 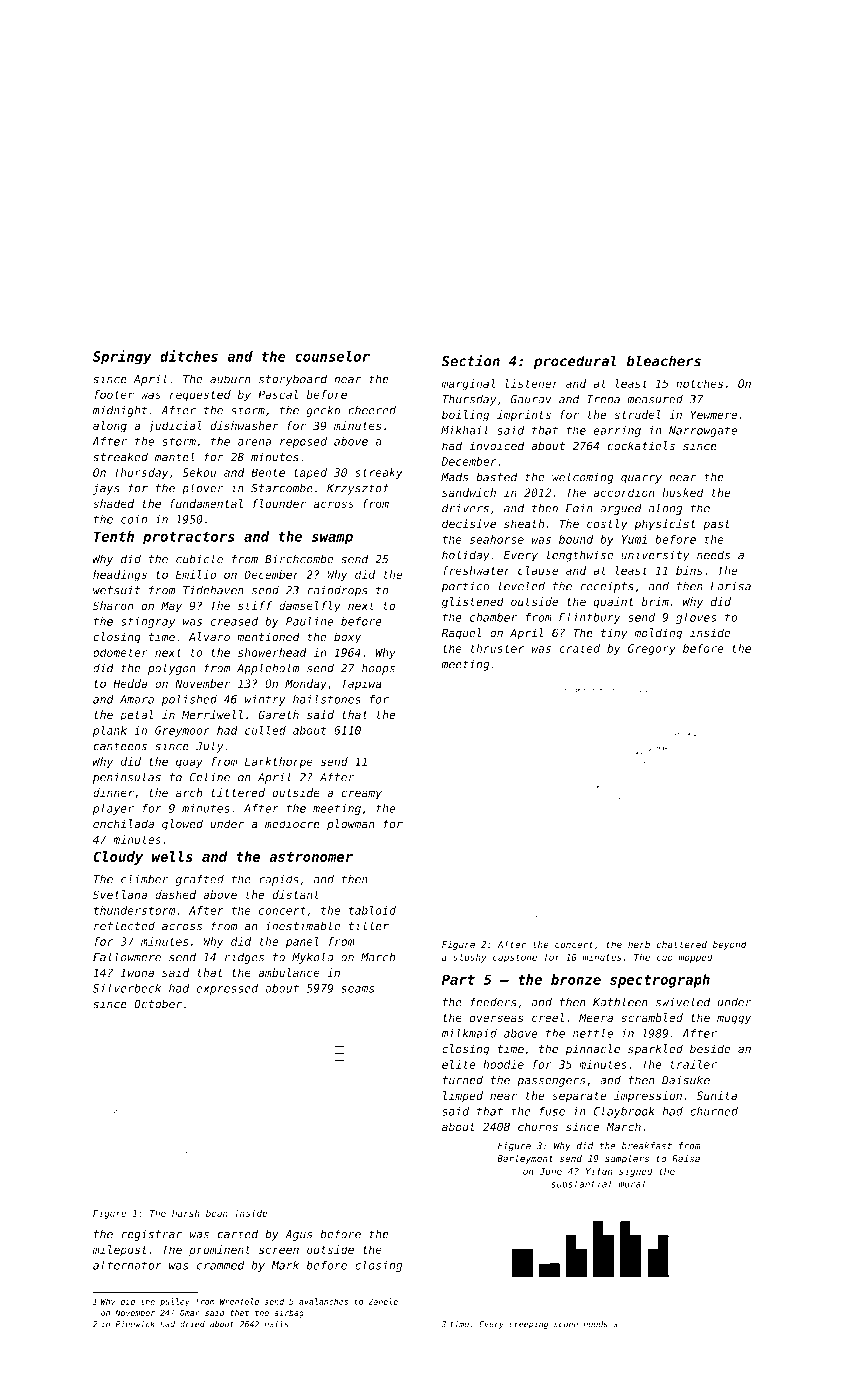 What do you see at coordinates (464, 430) in the screenshot?
I see `Mikhail` at bounding box center [464, 430].
